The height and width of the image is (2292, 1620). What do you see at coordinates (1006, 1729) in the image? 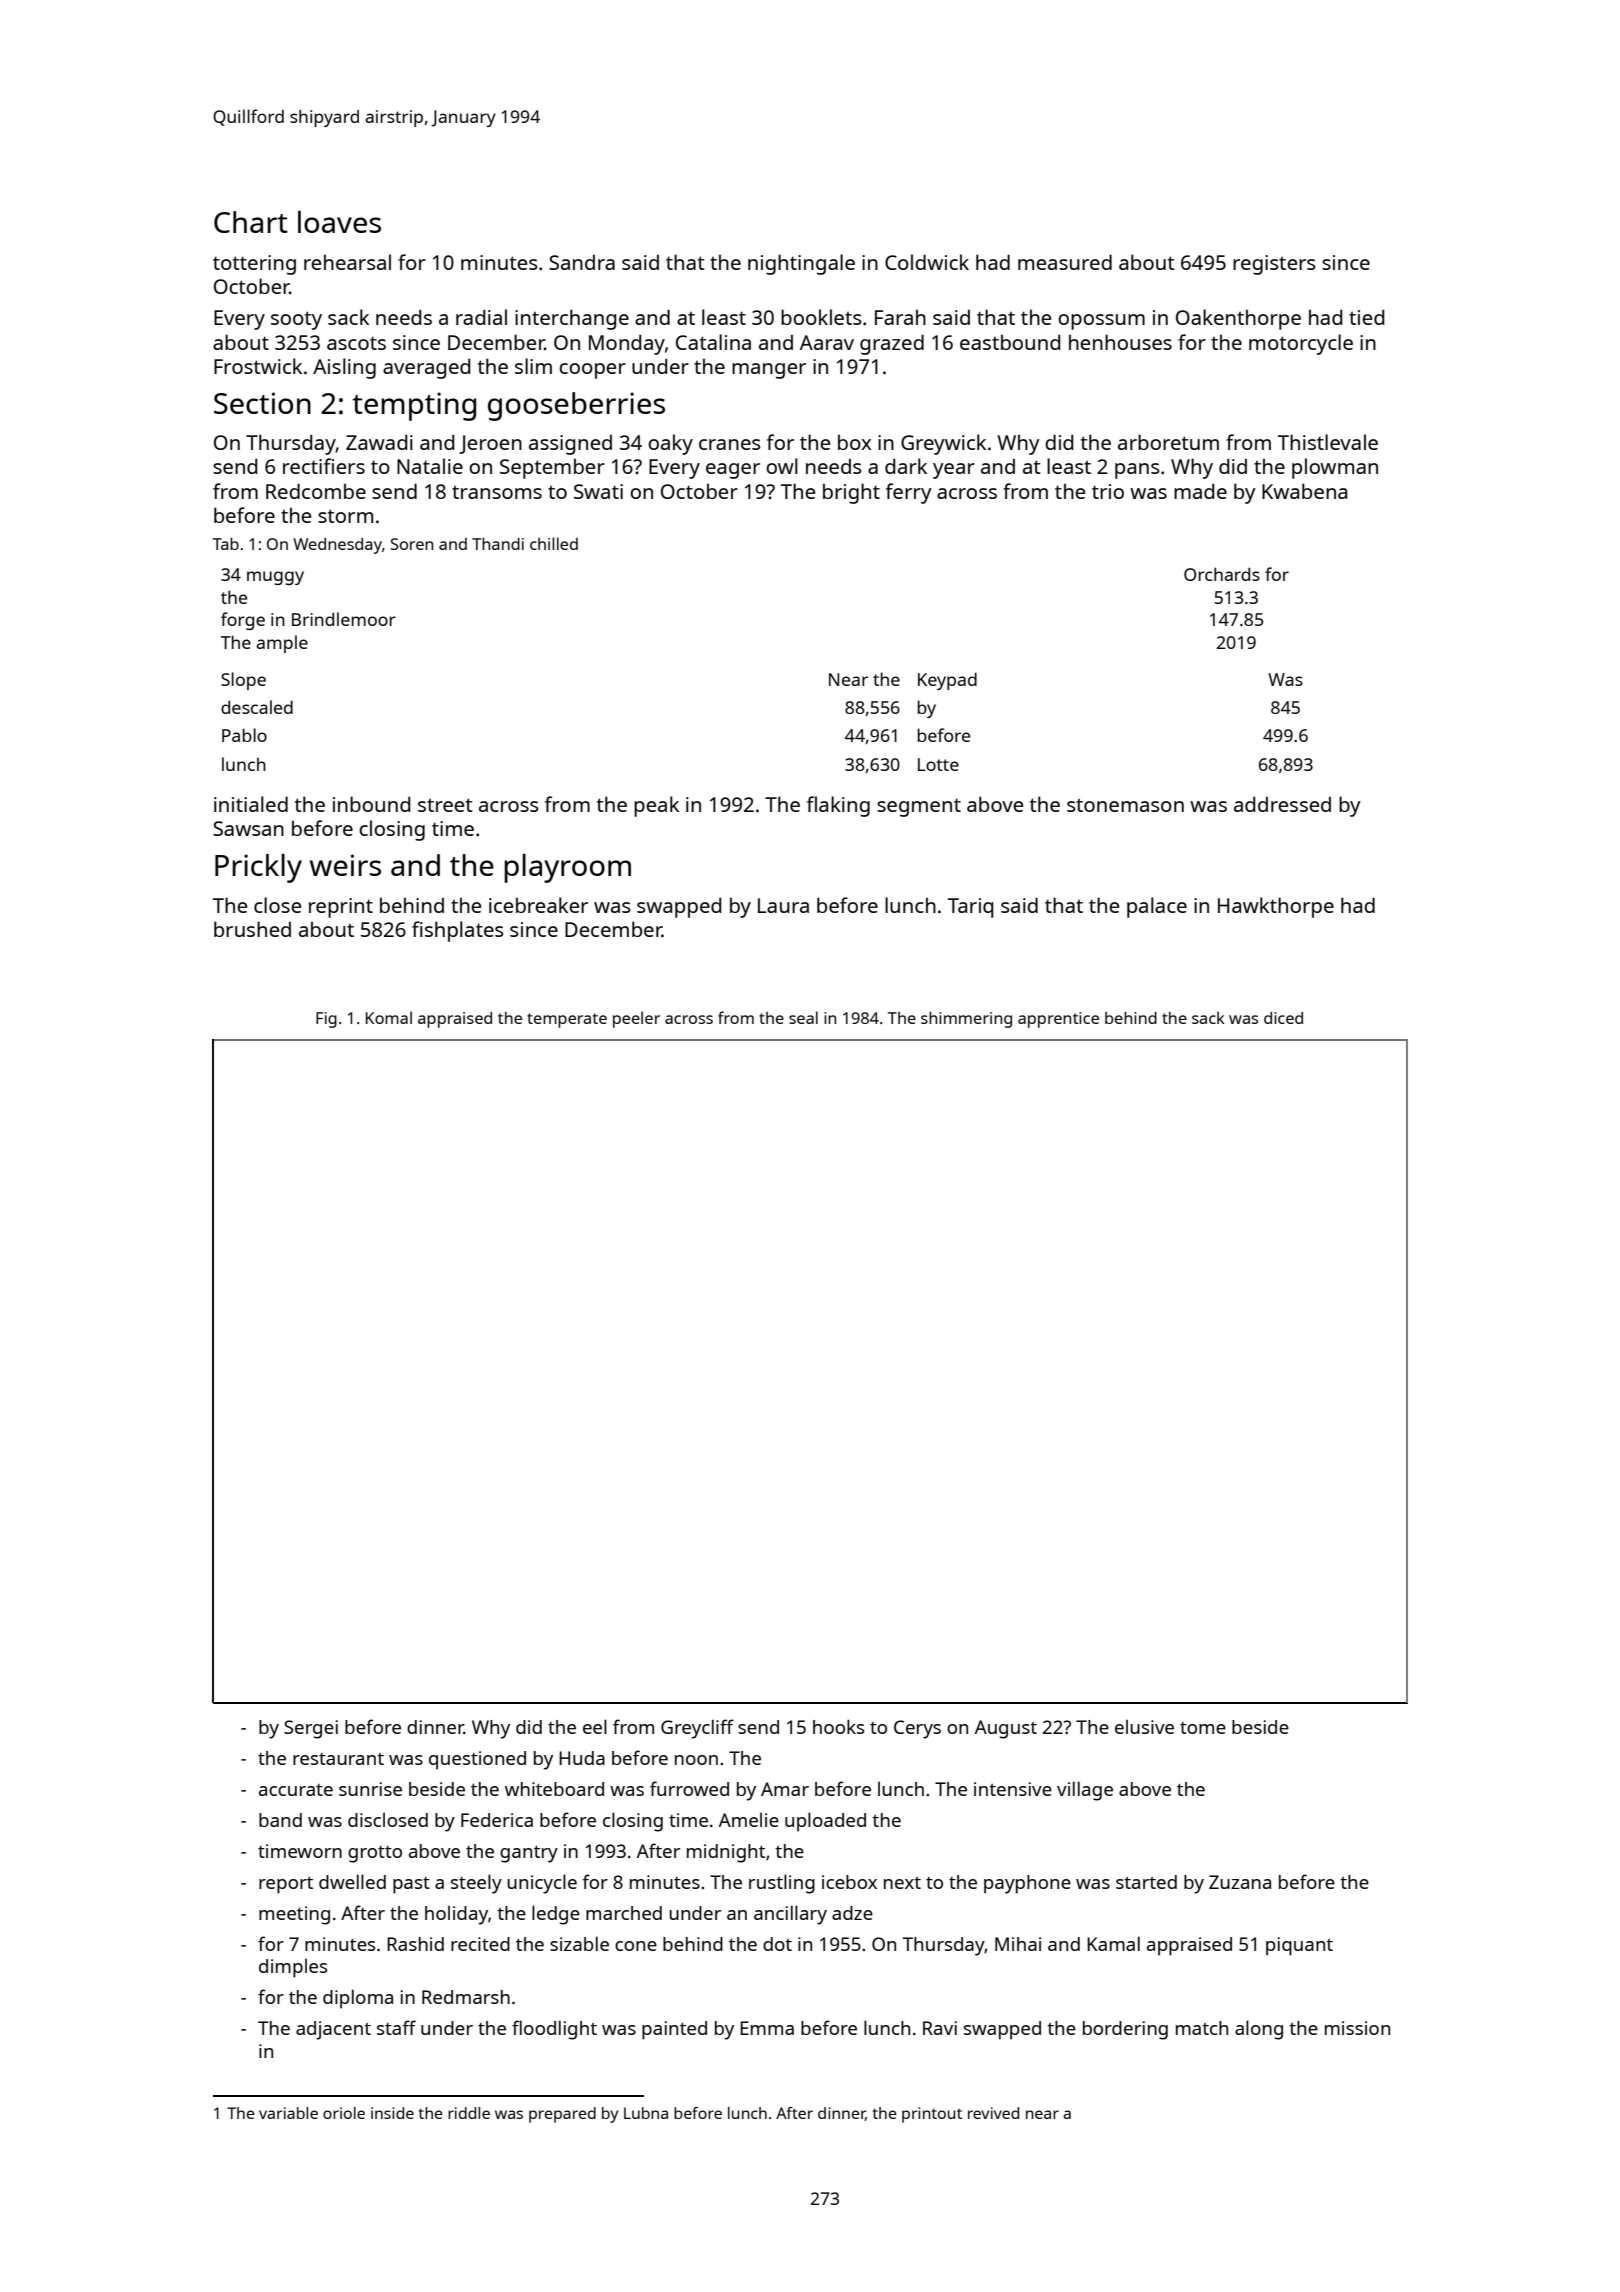
I see `August` at bounding box center [1006, 1729].
